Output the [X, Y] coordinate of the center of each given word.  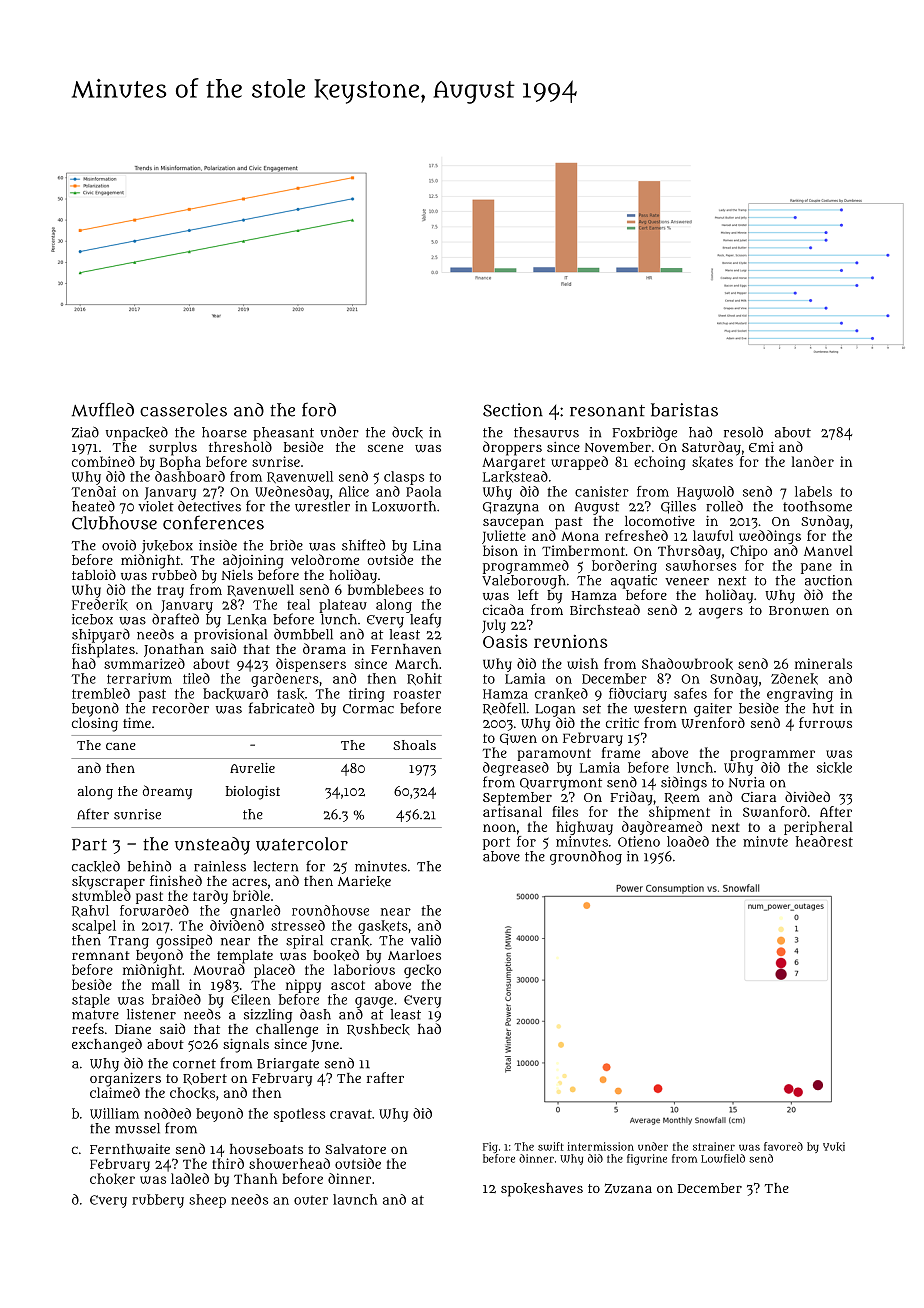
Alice [354, 491]
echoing [659, 463]
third [228, 1163]
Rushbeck [378, 1030]
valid [426, 940]
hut [823, 708]
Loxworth [404, 506]
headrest [824, 841]
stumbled [101, 895]
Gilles [678, 507]
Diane [133, 1029]
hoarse [224, 432]
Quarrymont [561, 784]
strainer [714, 1146]
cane [121, 746]
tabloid [94, 574]
